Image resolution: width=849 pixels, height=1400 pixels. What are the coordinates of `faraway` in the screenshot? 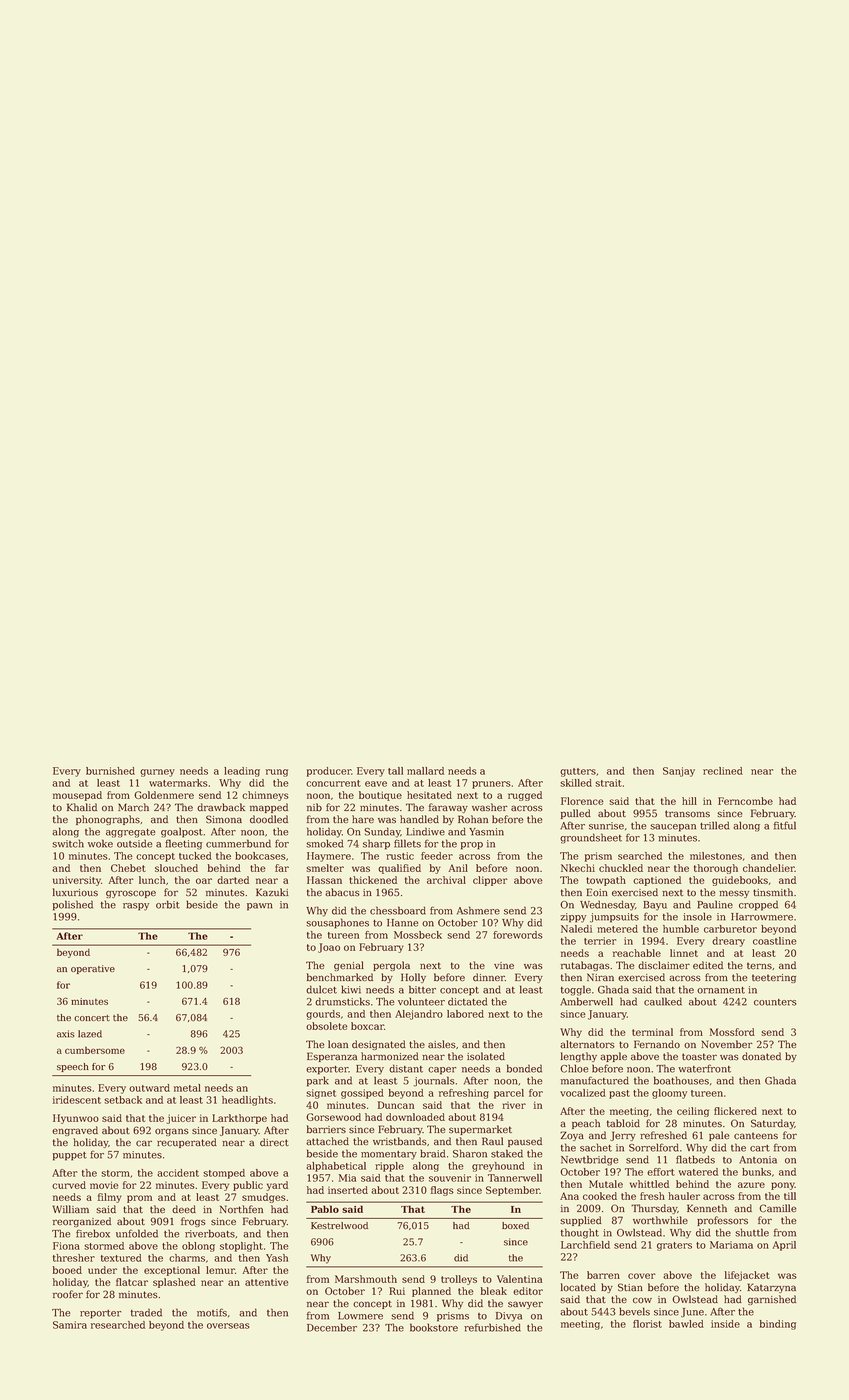 It's located at (448, 808).
